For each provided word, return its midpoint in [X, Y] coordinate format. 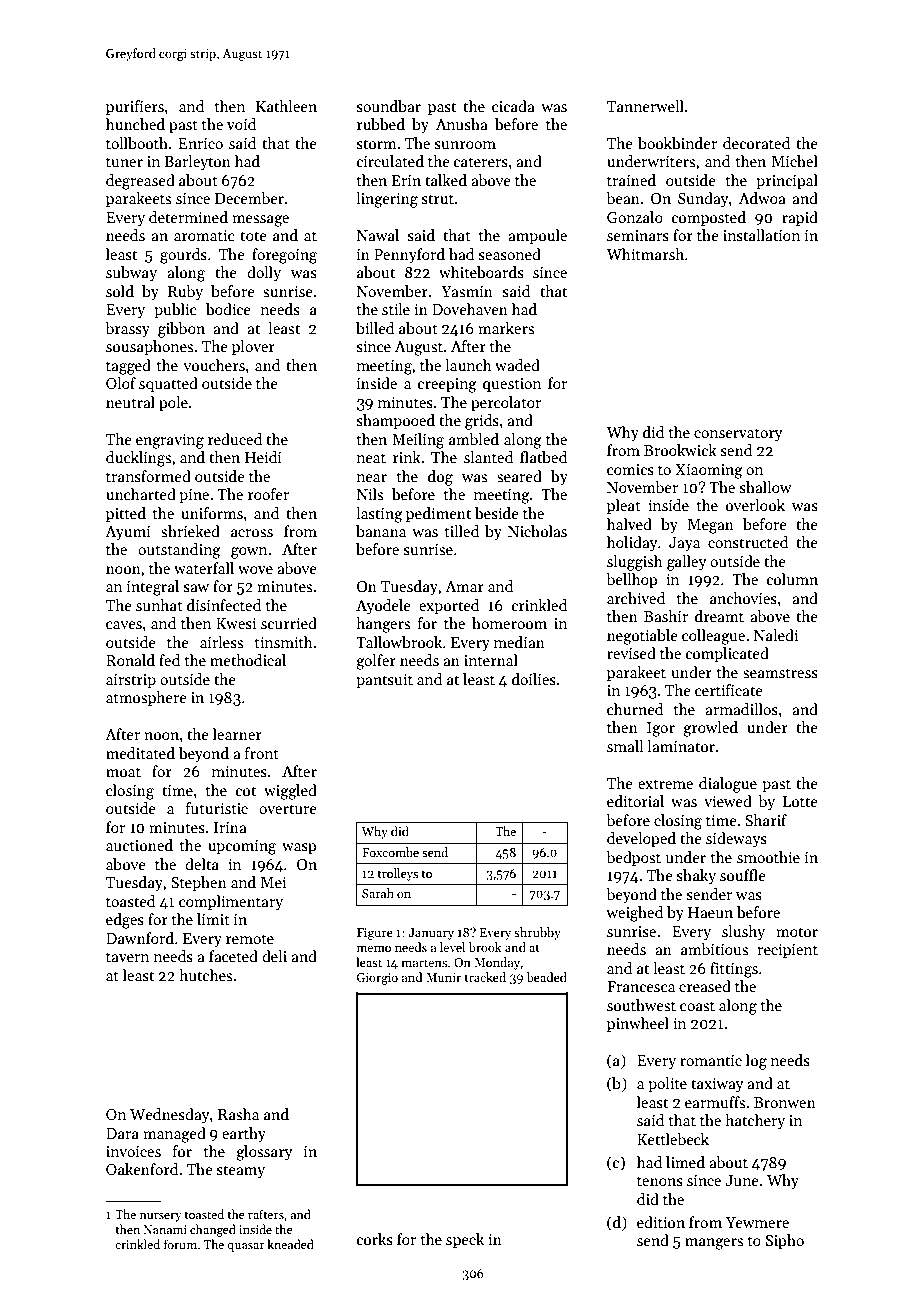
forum [180, 1244]
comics [630, 469]
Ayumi [128, 533]
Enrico [200, 143]
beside [497, 513]
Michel [794, 161]
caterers [481, 162]
